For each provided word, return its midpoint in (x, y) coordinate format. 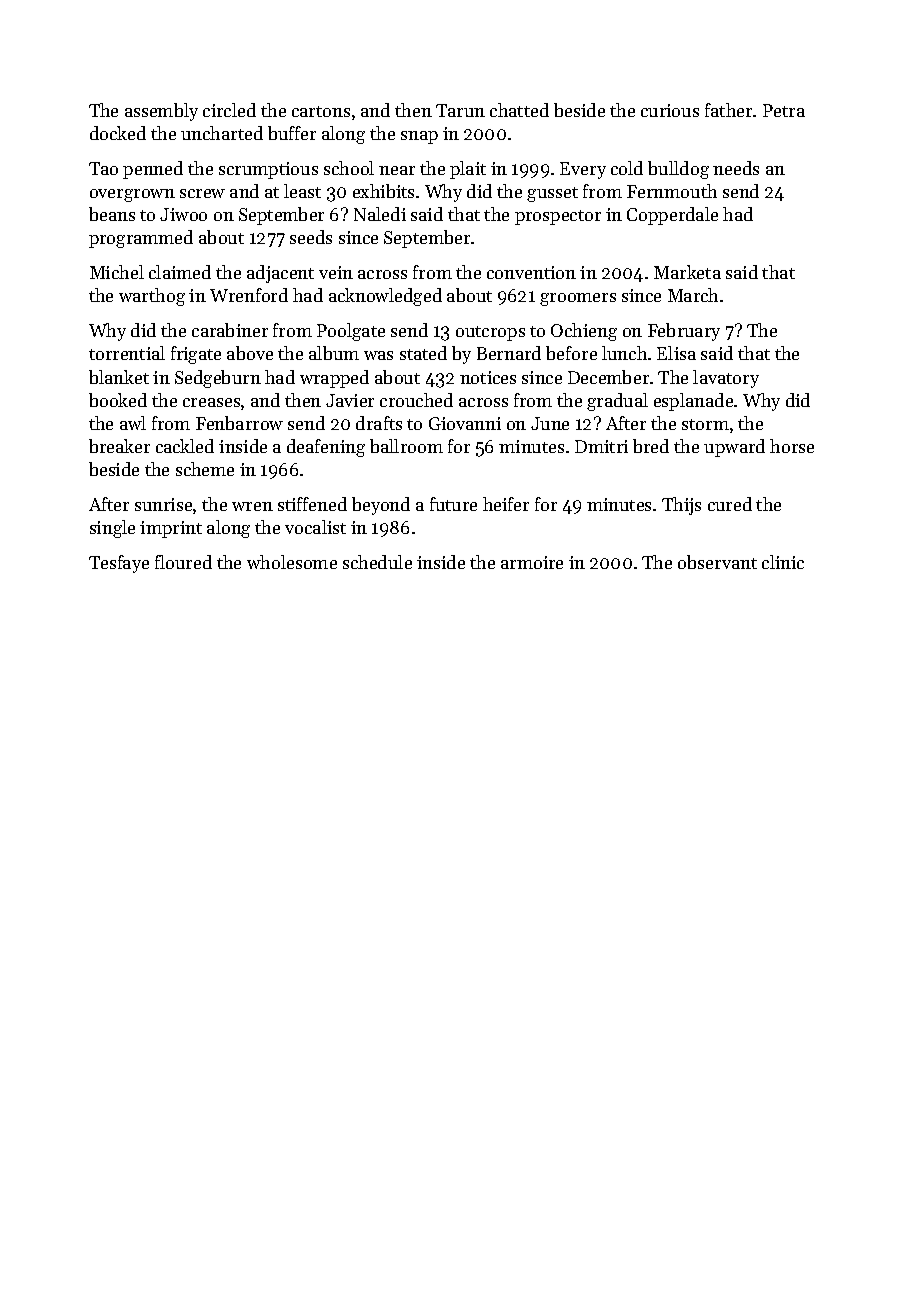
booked (118, 400)
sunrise (163, 504)
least (302, 191)
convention (531, 272)
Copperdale (672, 216)
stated (423, 353)
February (684, 332)
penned (153, 170)
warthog (152, 297)
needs (736, 168)
